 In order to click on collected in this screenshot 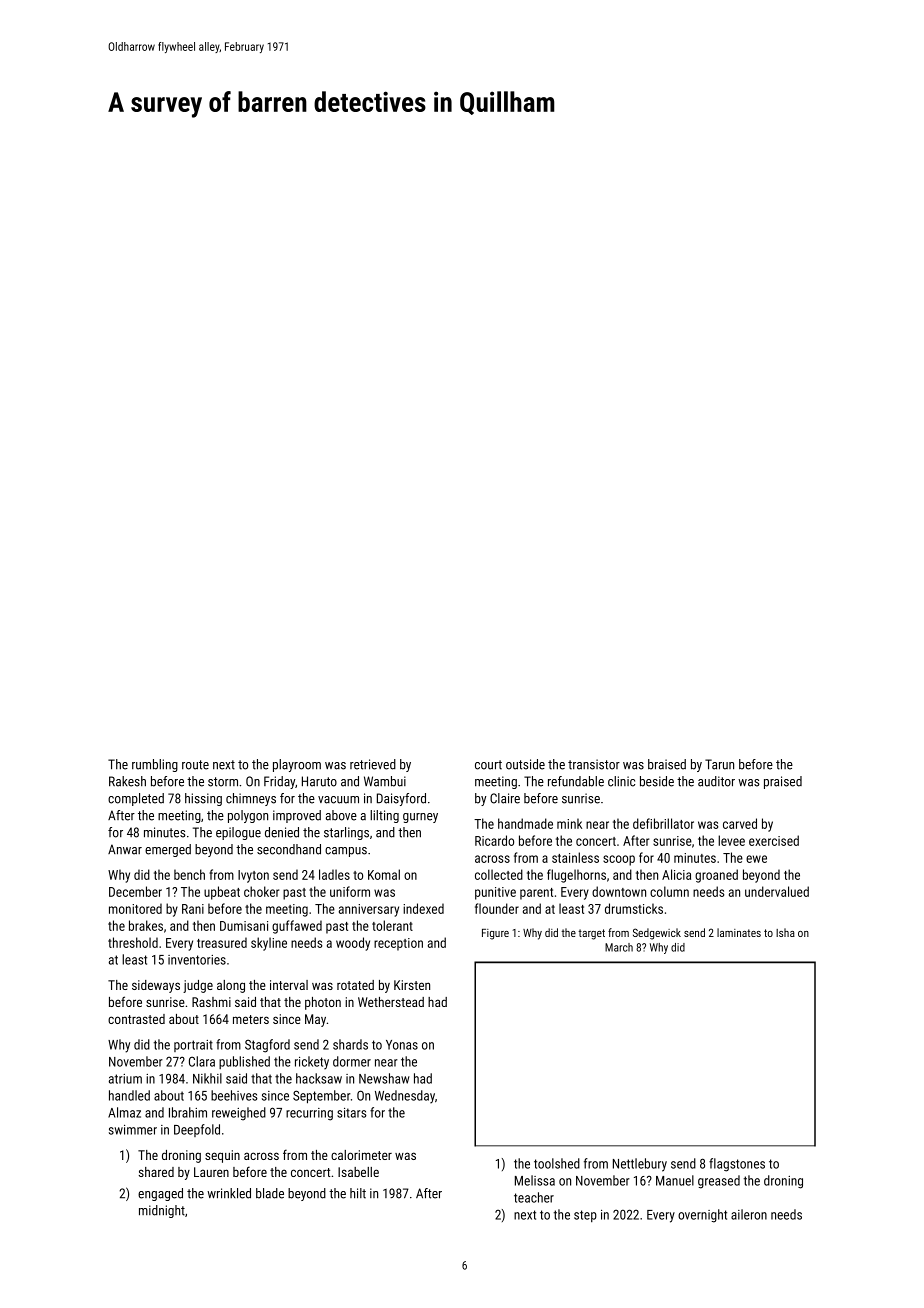, I will do `click(499, 874)`.
